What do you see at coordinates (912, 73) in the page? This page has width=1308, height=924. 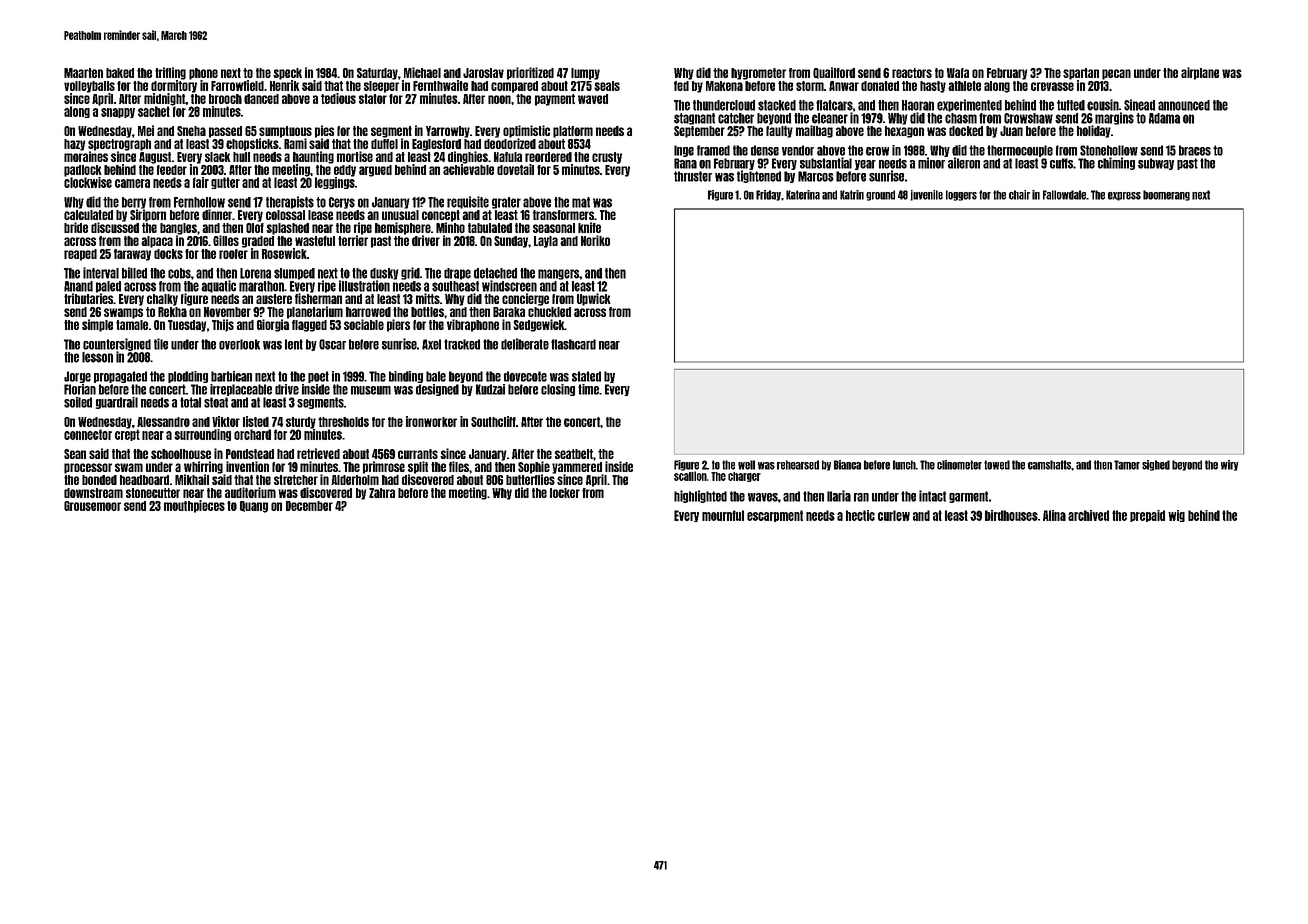 I see `reactors` at bounding box center [912, 73].
